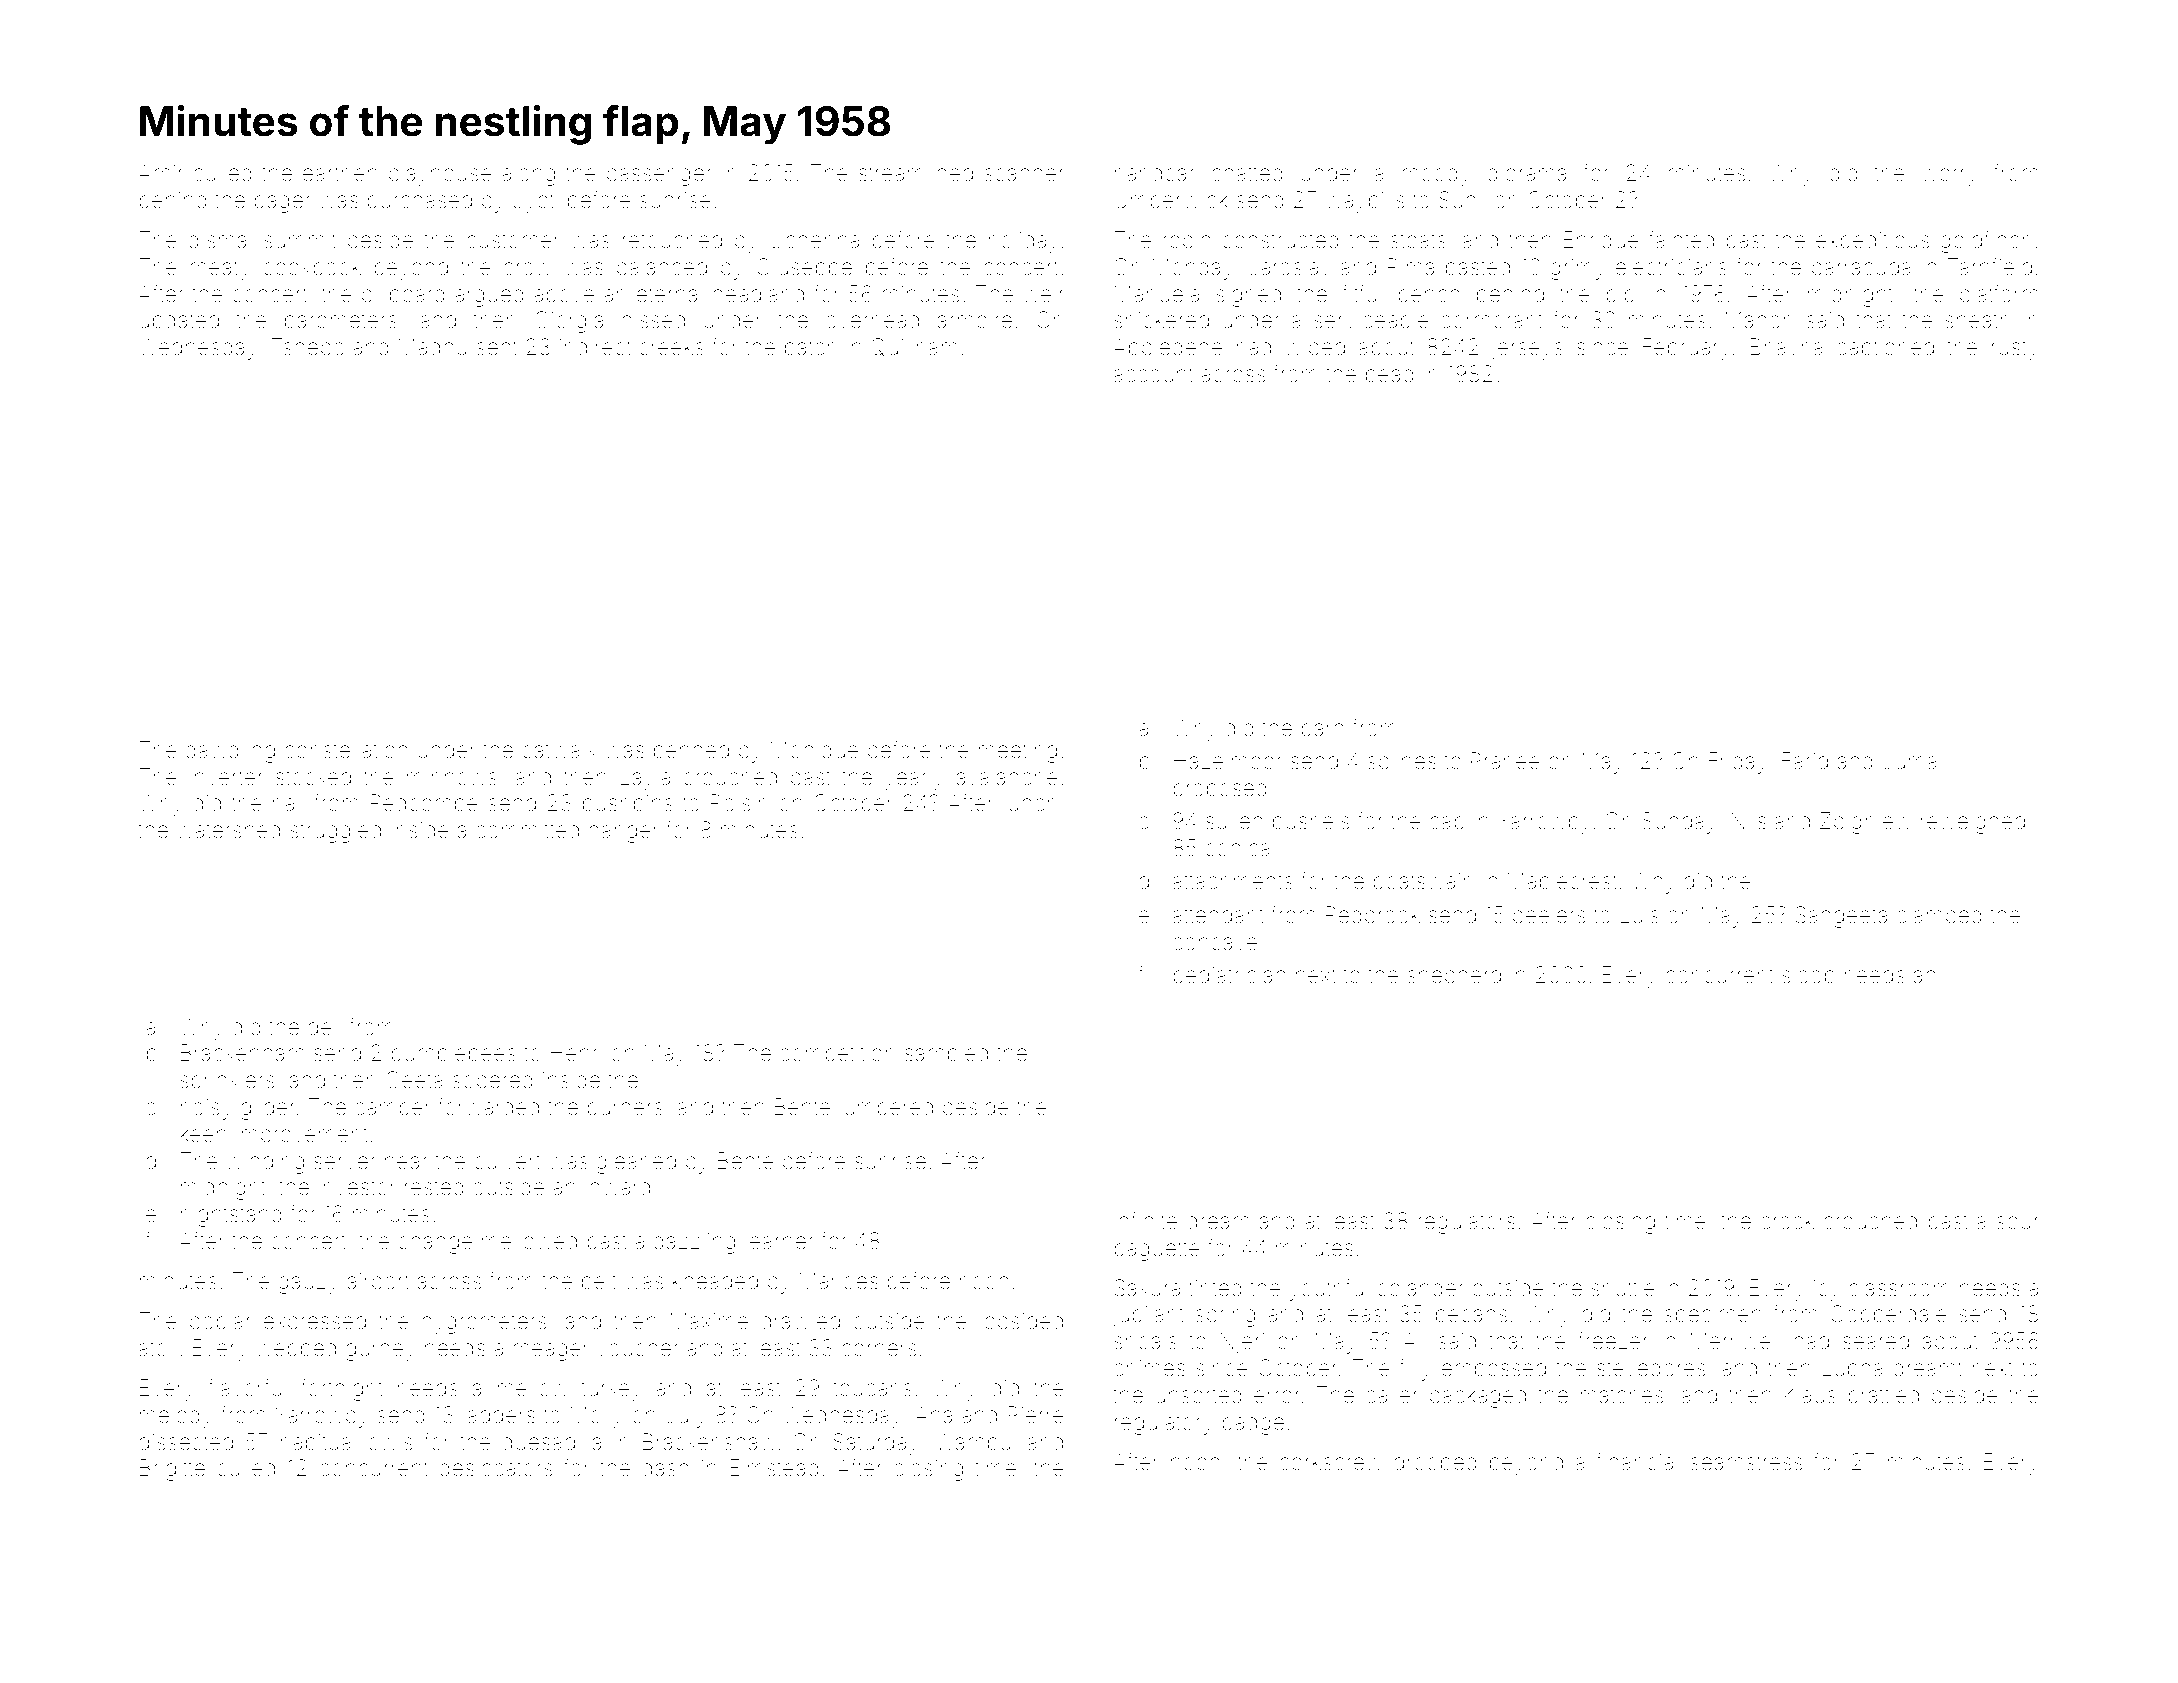 This image has height=1683, width=2178. Describe the element at coordinates (1155, 173) in the image. I see `handcar` at that location.
